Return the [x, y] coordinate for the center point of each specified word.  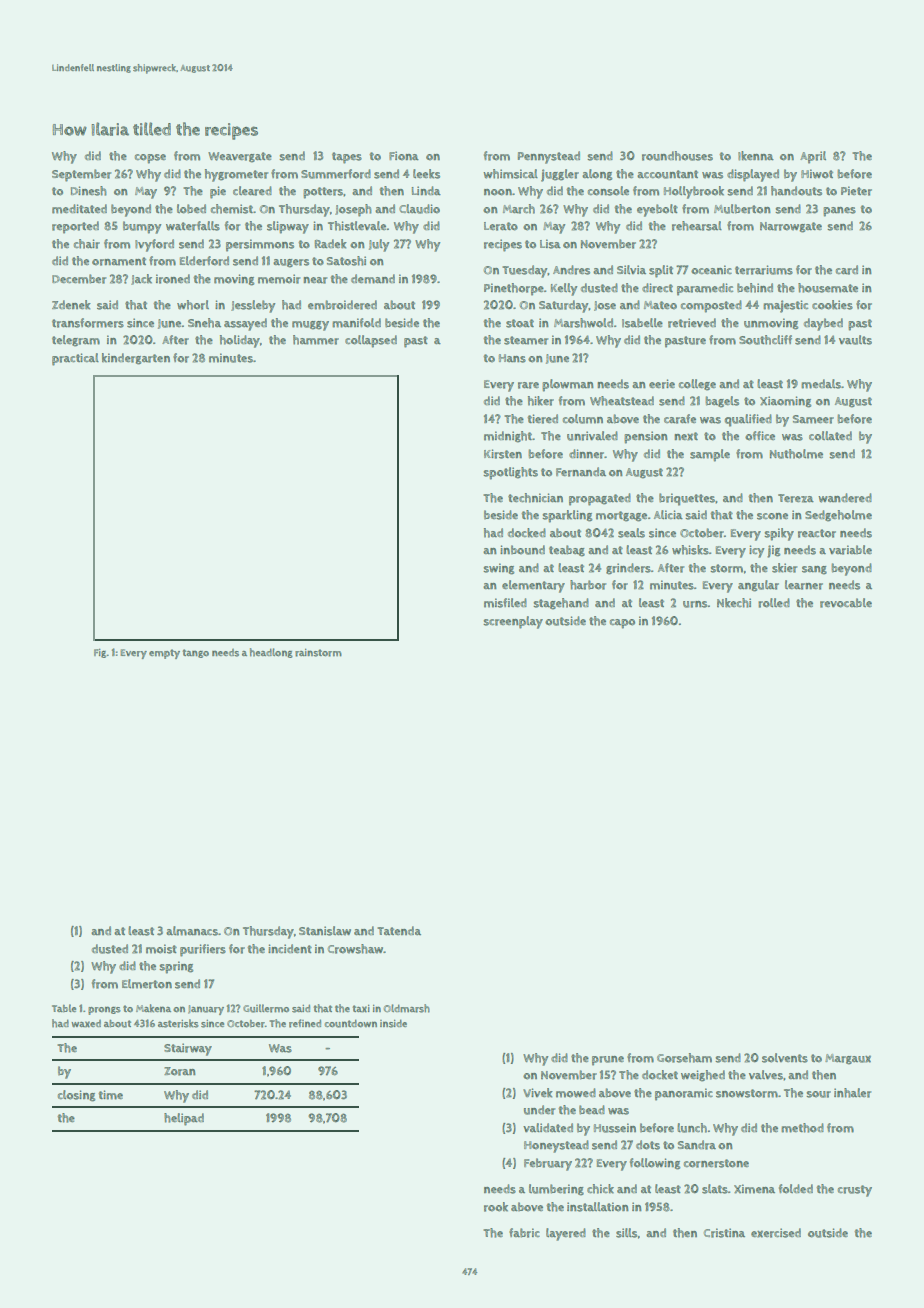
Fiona [404, 156]
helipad [184, 1119]
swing [498, 569]
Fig [100, 653]
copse [150, 159]
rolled [774, 603]
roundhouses [677, 156]
